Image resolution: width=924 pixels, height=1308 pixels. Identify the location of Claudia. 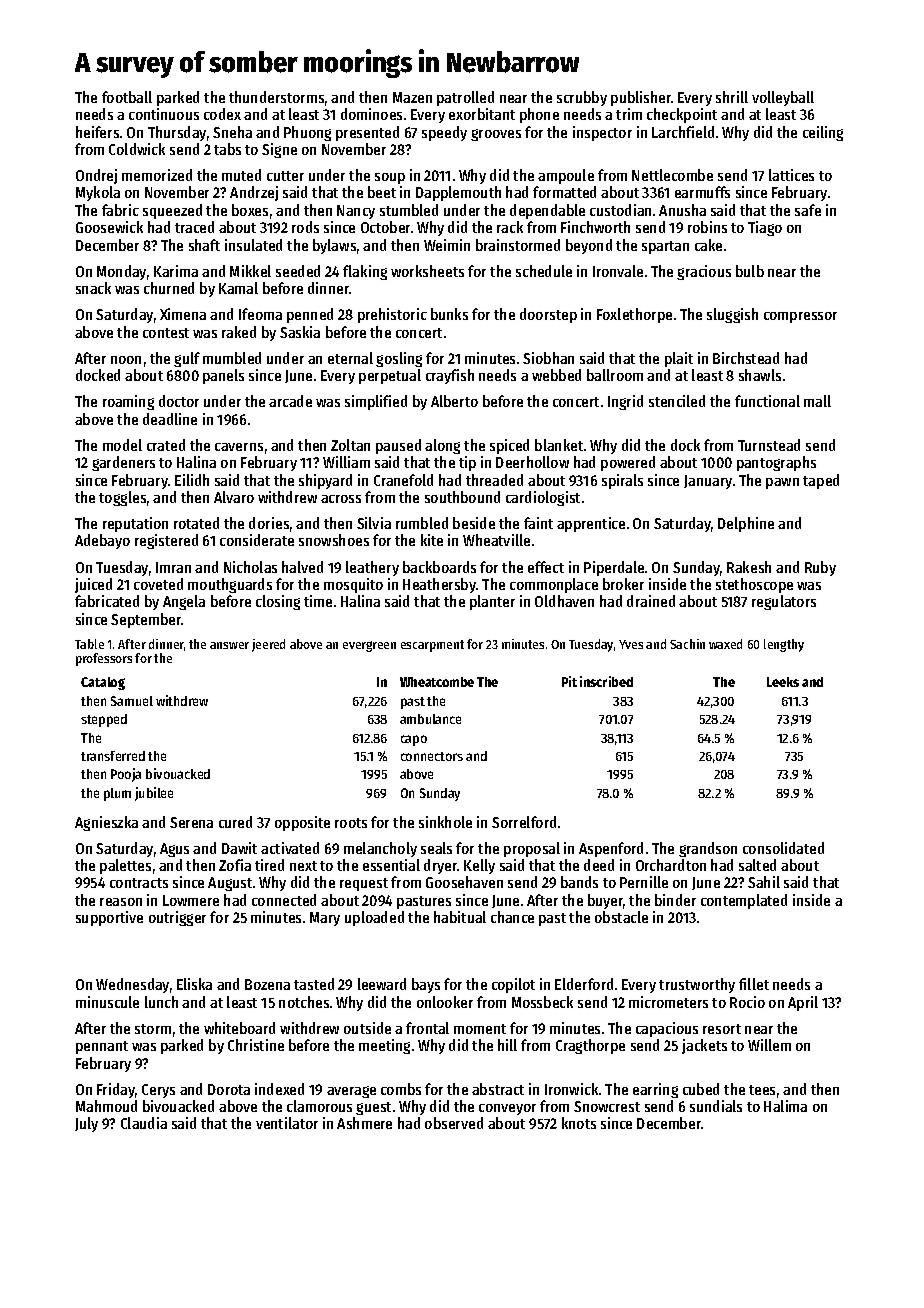
(144, 1123).
